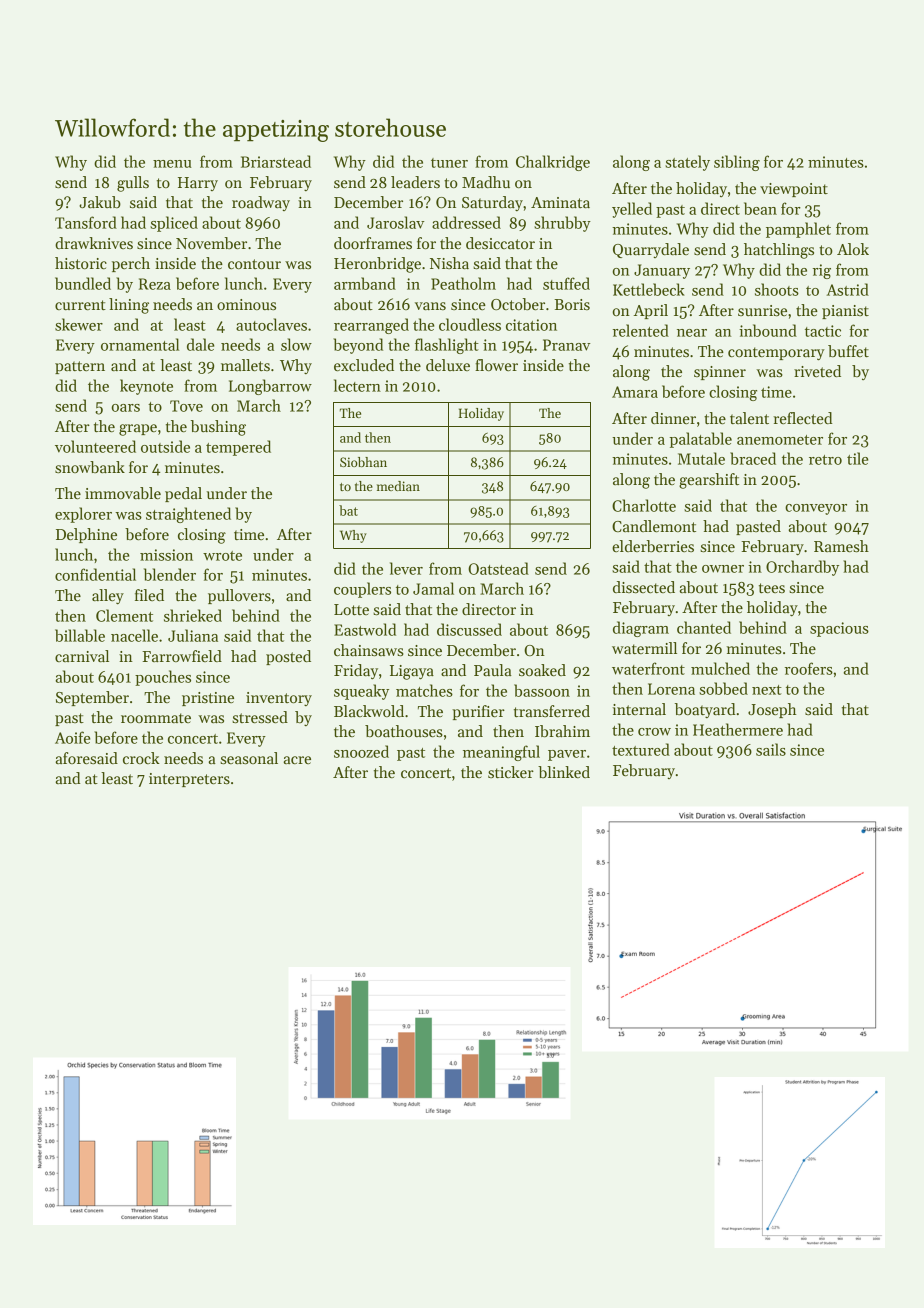  Describe the element at coordinates (188, 515) in the image. I see `straightened` at that location.
